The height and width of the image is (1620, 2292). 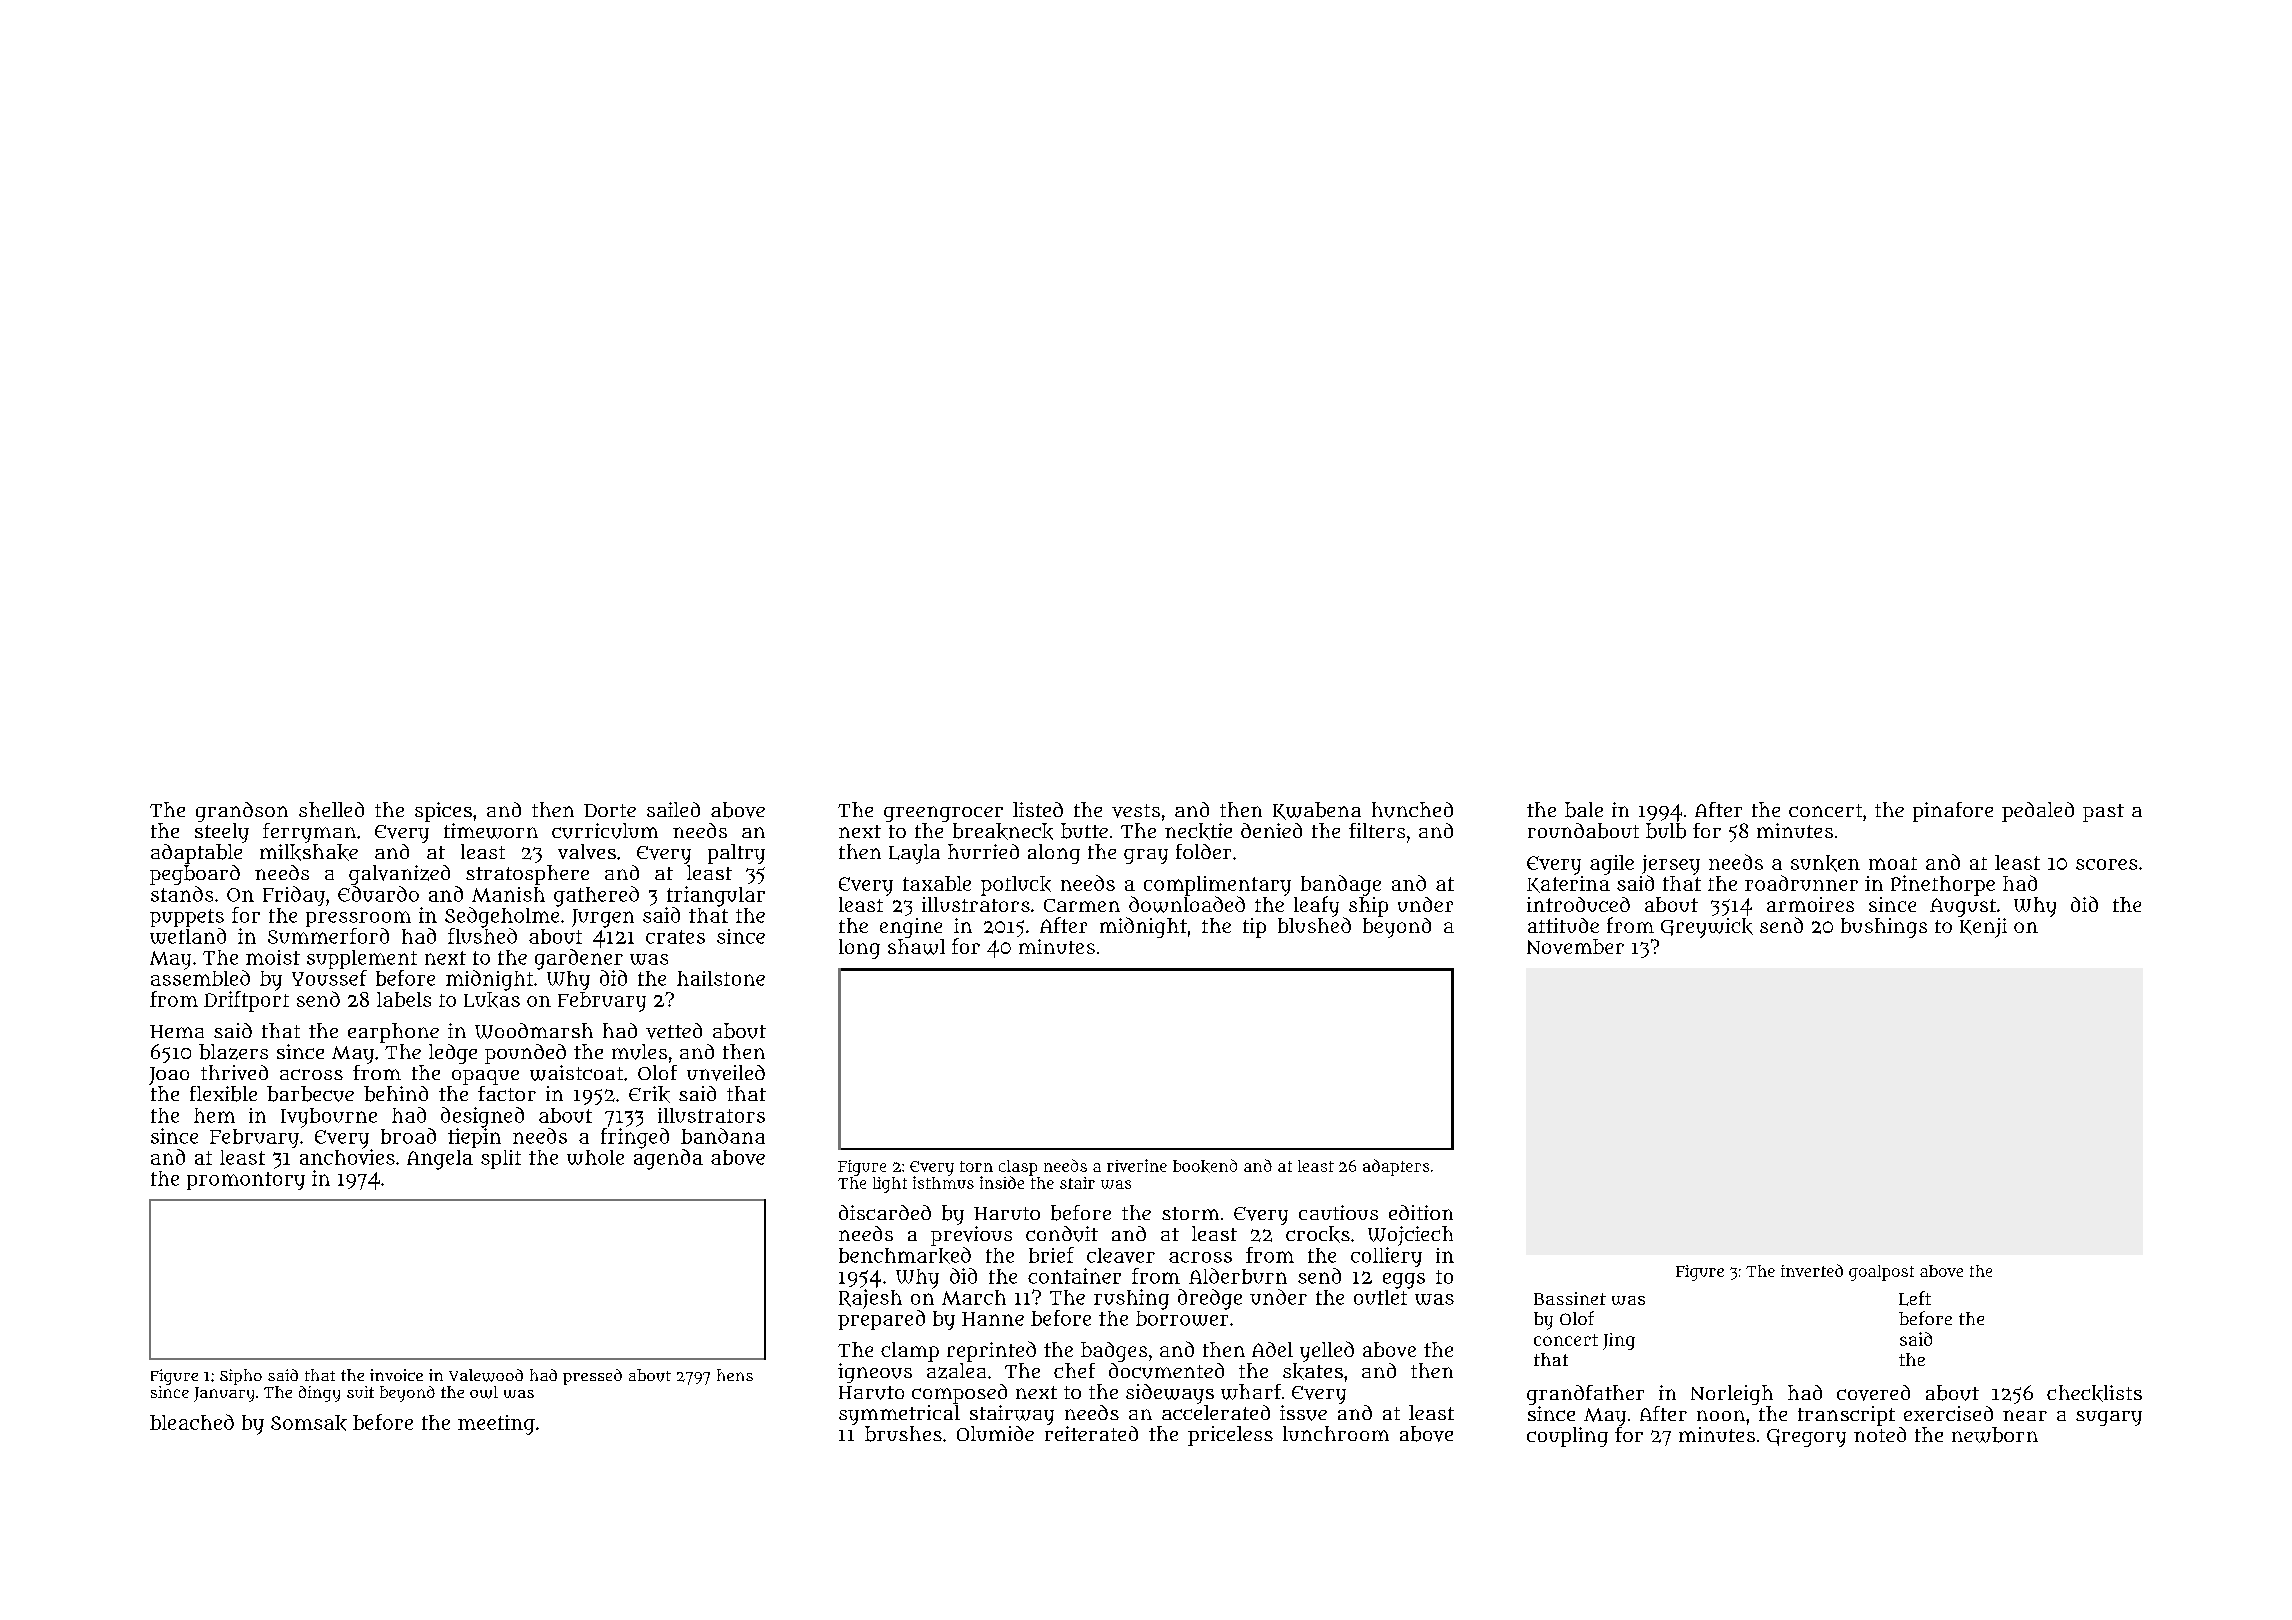 I want to click on brushes, so click(x=903, y=1434).
